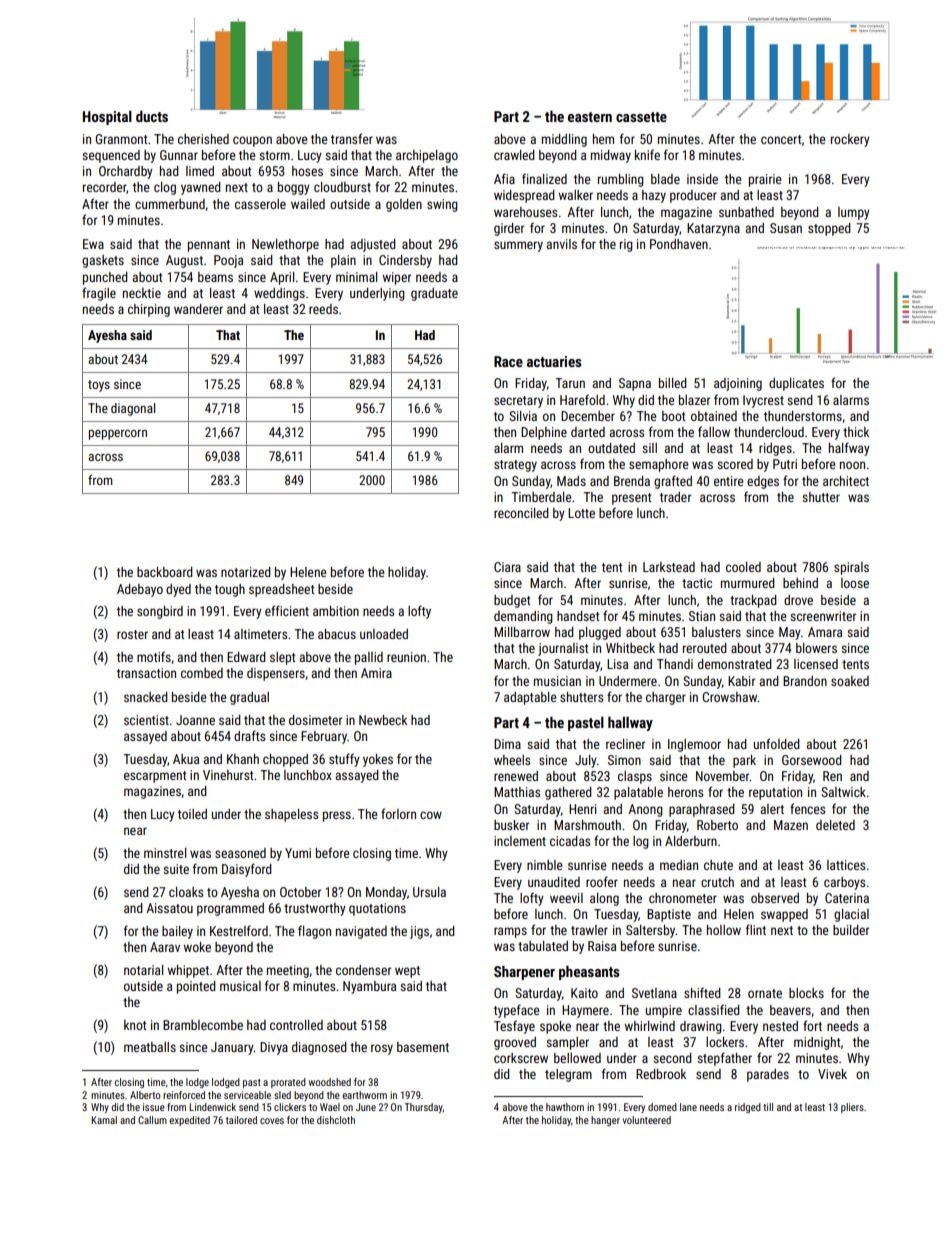 The width and height of the screenshot is (952, 1233). I want to click on yawned, so click(201, 188).
